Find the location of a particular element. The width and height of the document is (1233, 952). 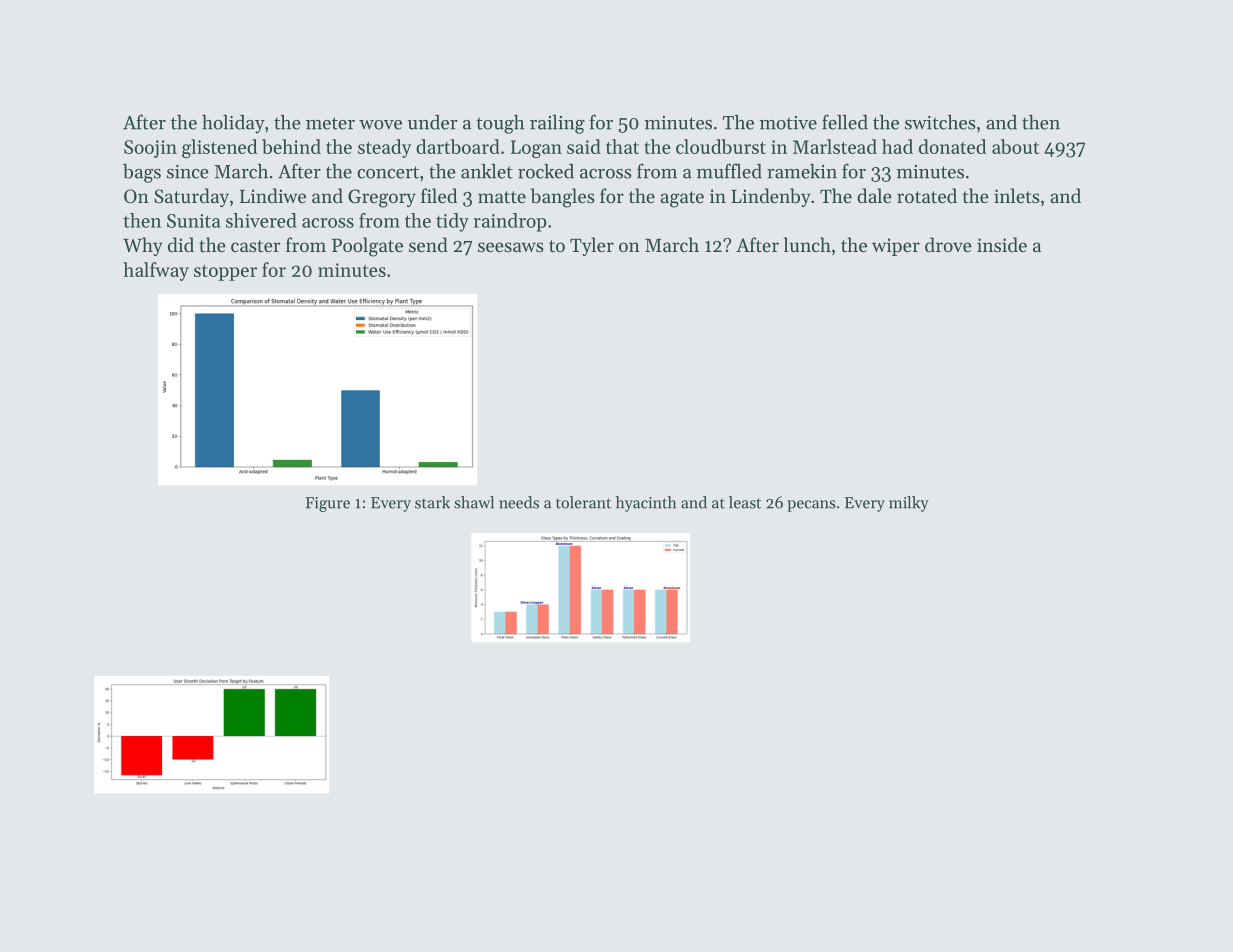

halfway is located at coordinates (156, 271).
